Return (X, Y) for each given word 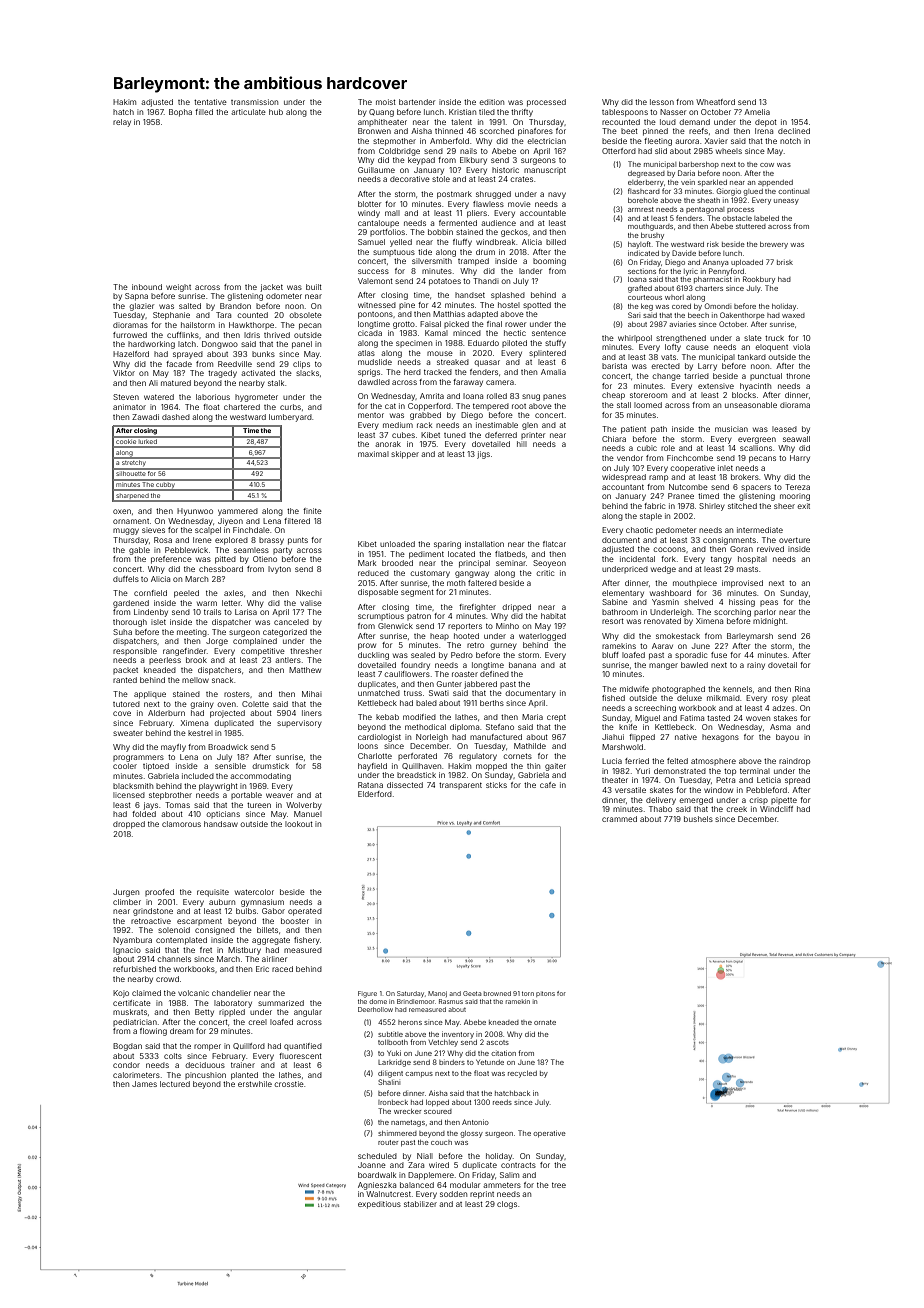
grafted (640, 289)
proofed (159, 892)
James (144, 1084)
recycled (522, 1074)
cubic (647, 448)
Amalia (553, 372)
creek (736, 809)
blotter (369, 204)
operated (305, 912)
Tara (223, 315)
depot (766, 123)
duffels (126, 579)
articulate (248, 112)
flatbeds (510, 554)
